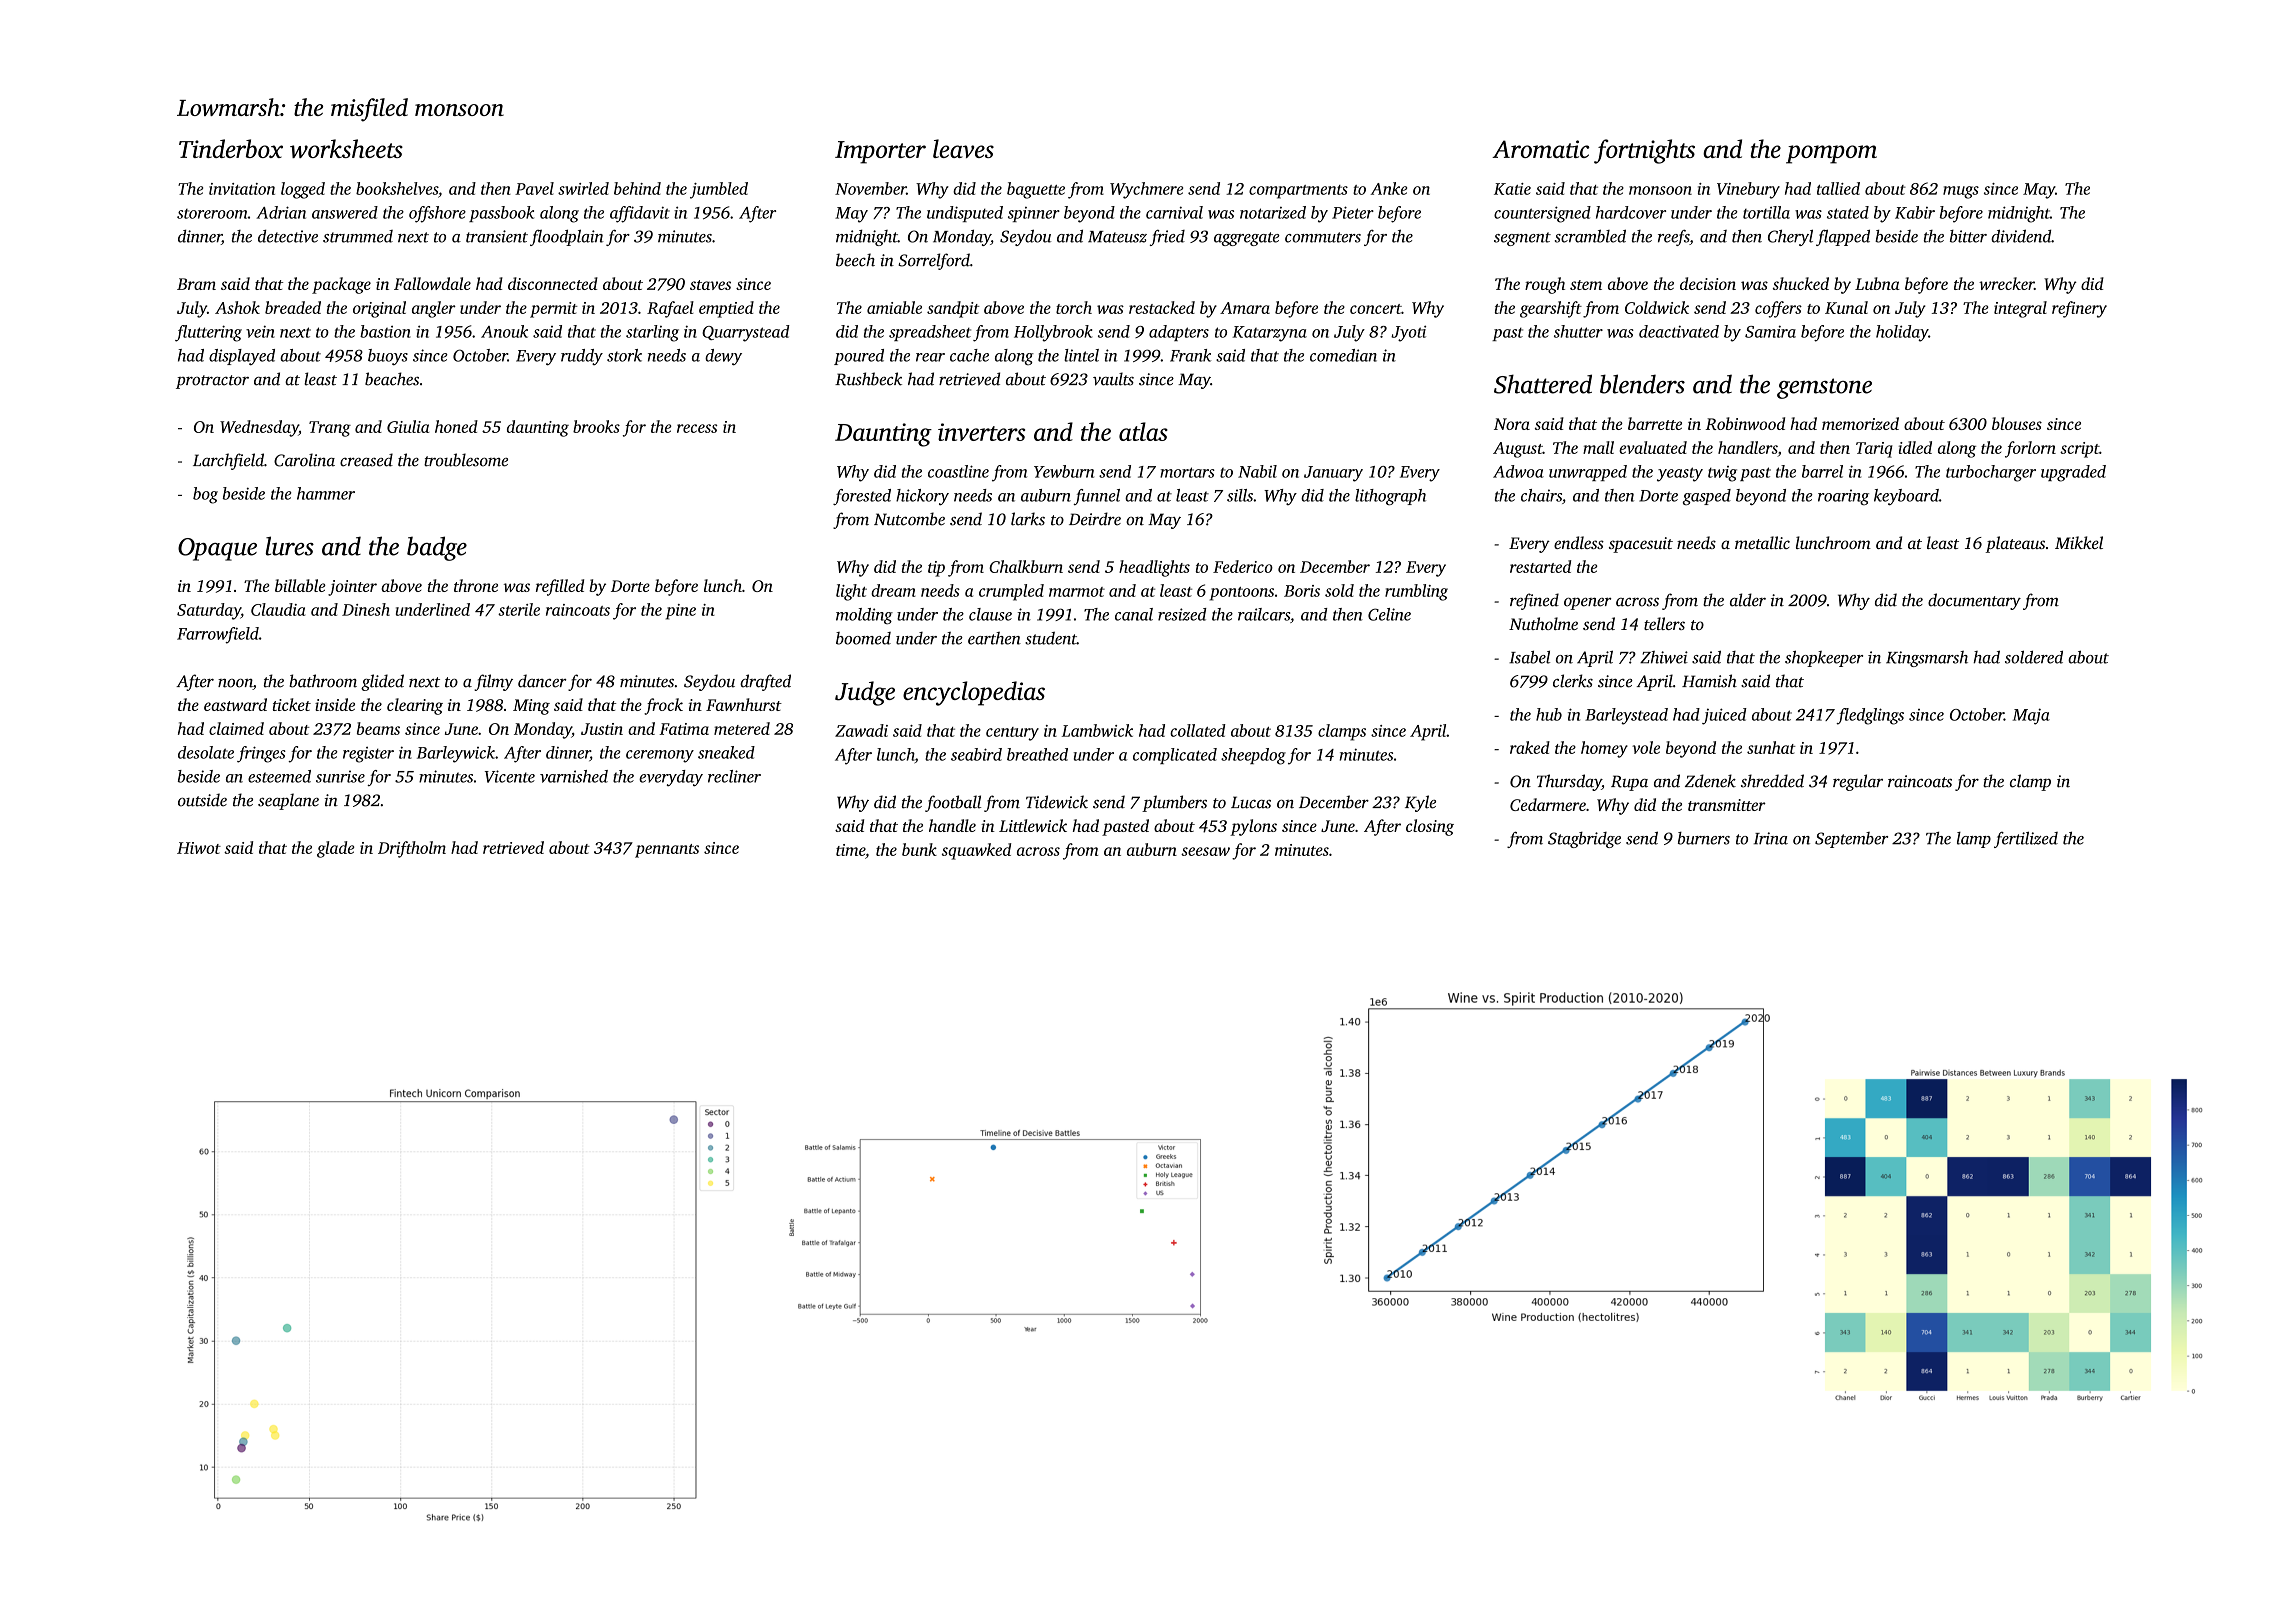 This image has width=2292, height=1620. Describe the element at coordinates (510, 776) in the image. I see `Vicente` at that location.
